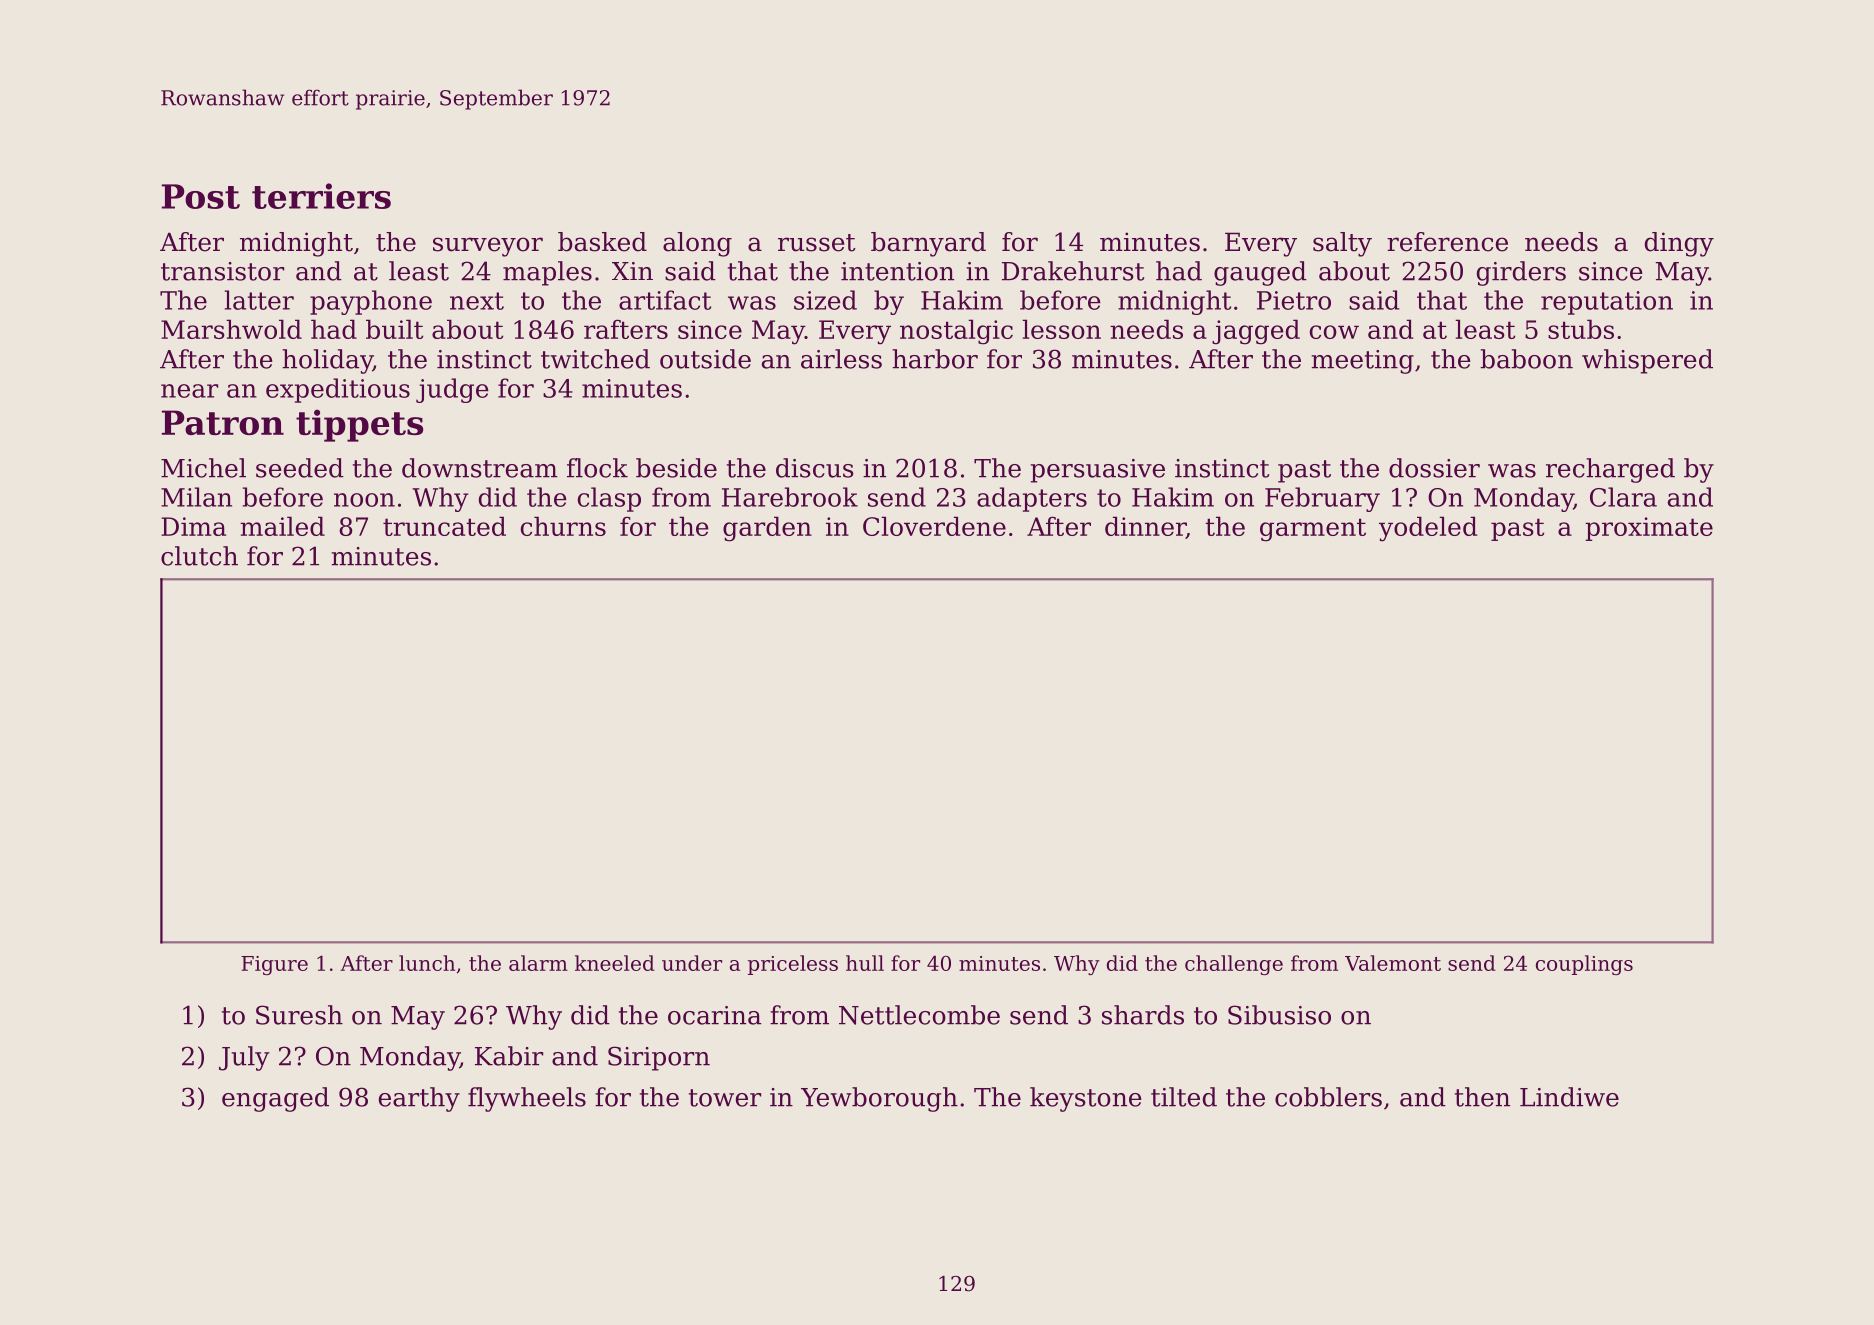 The width and height of the page is (1874, 1325). Describe the element at coordinates (879, 1099) in the page. I see `Yewborough` at that location.
